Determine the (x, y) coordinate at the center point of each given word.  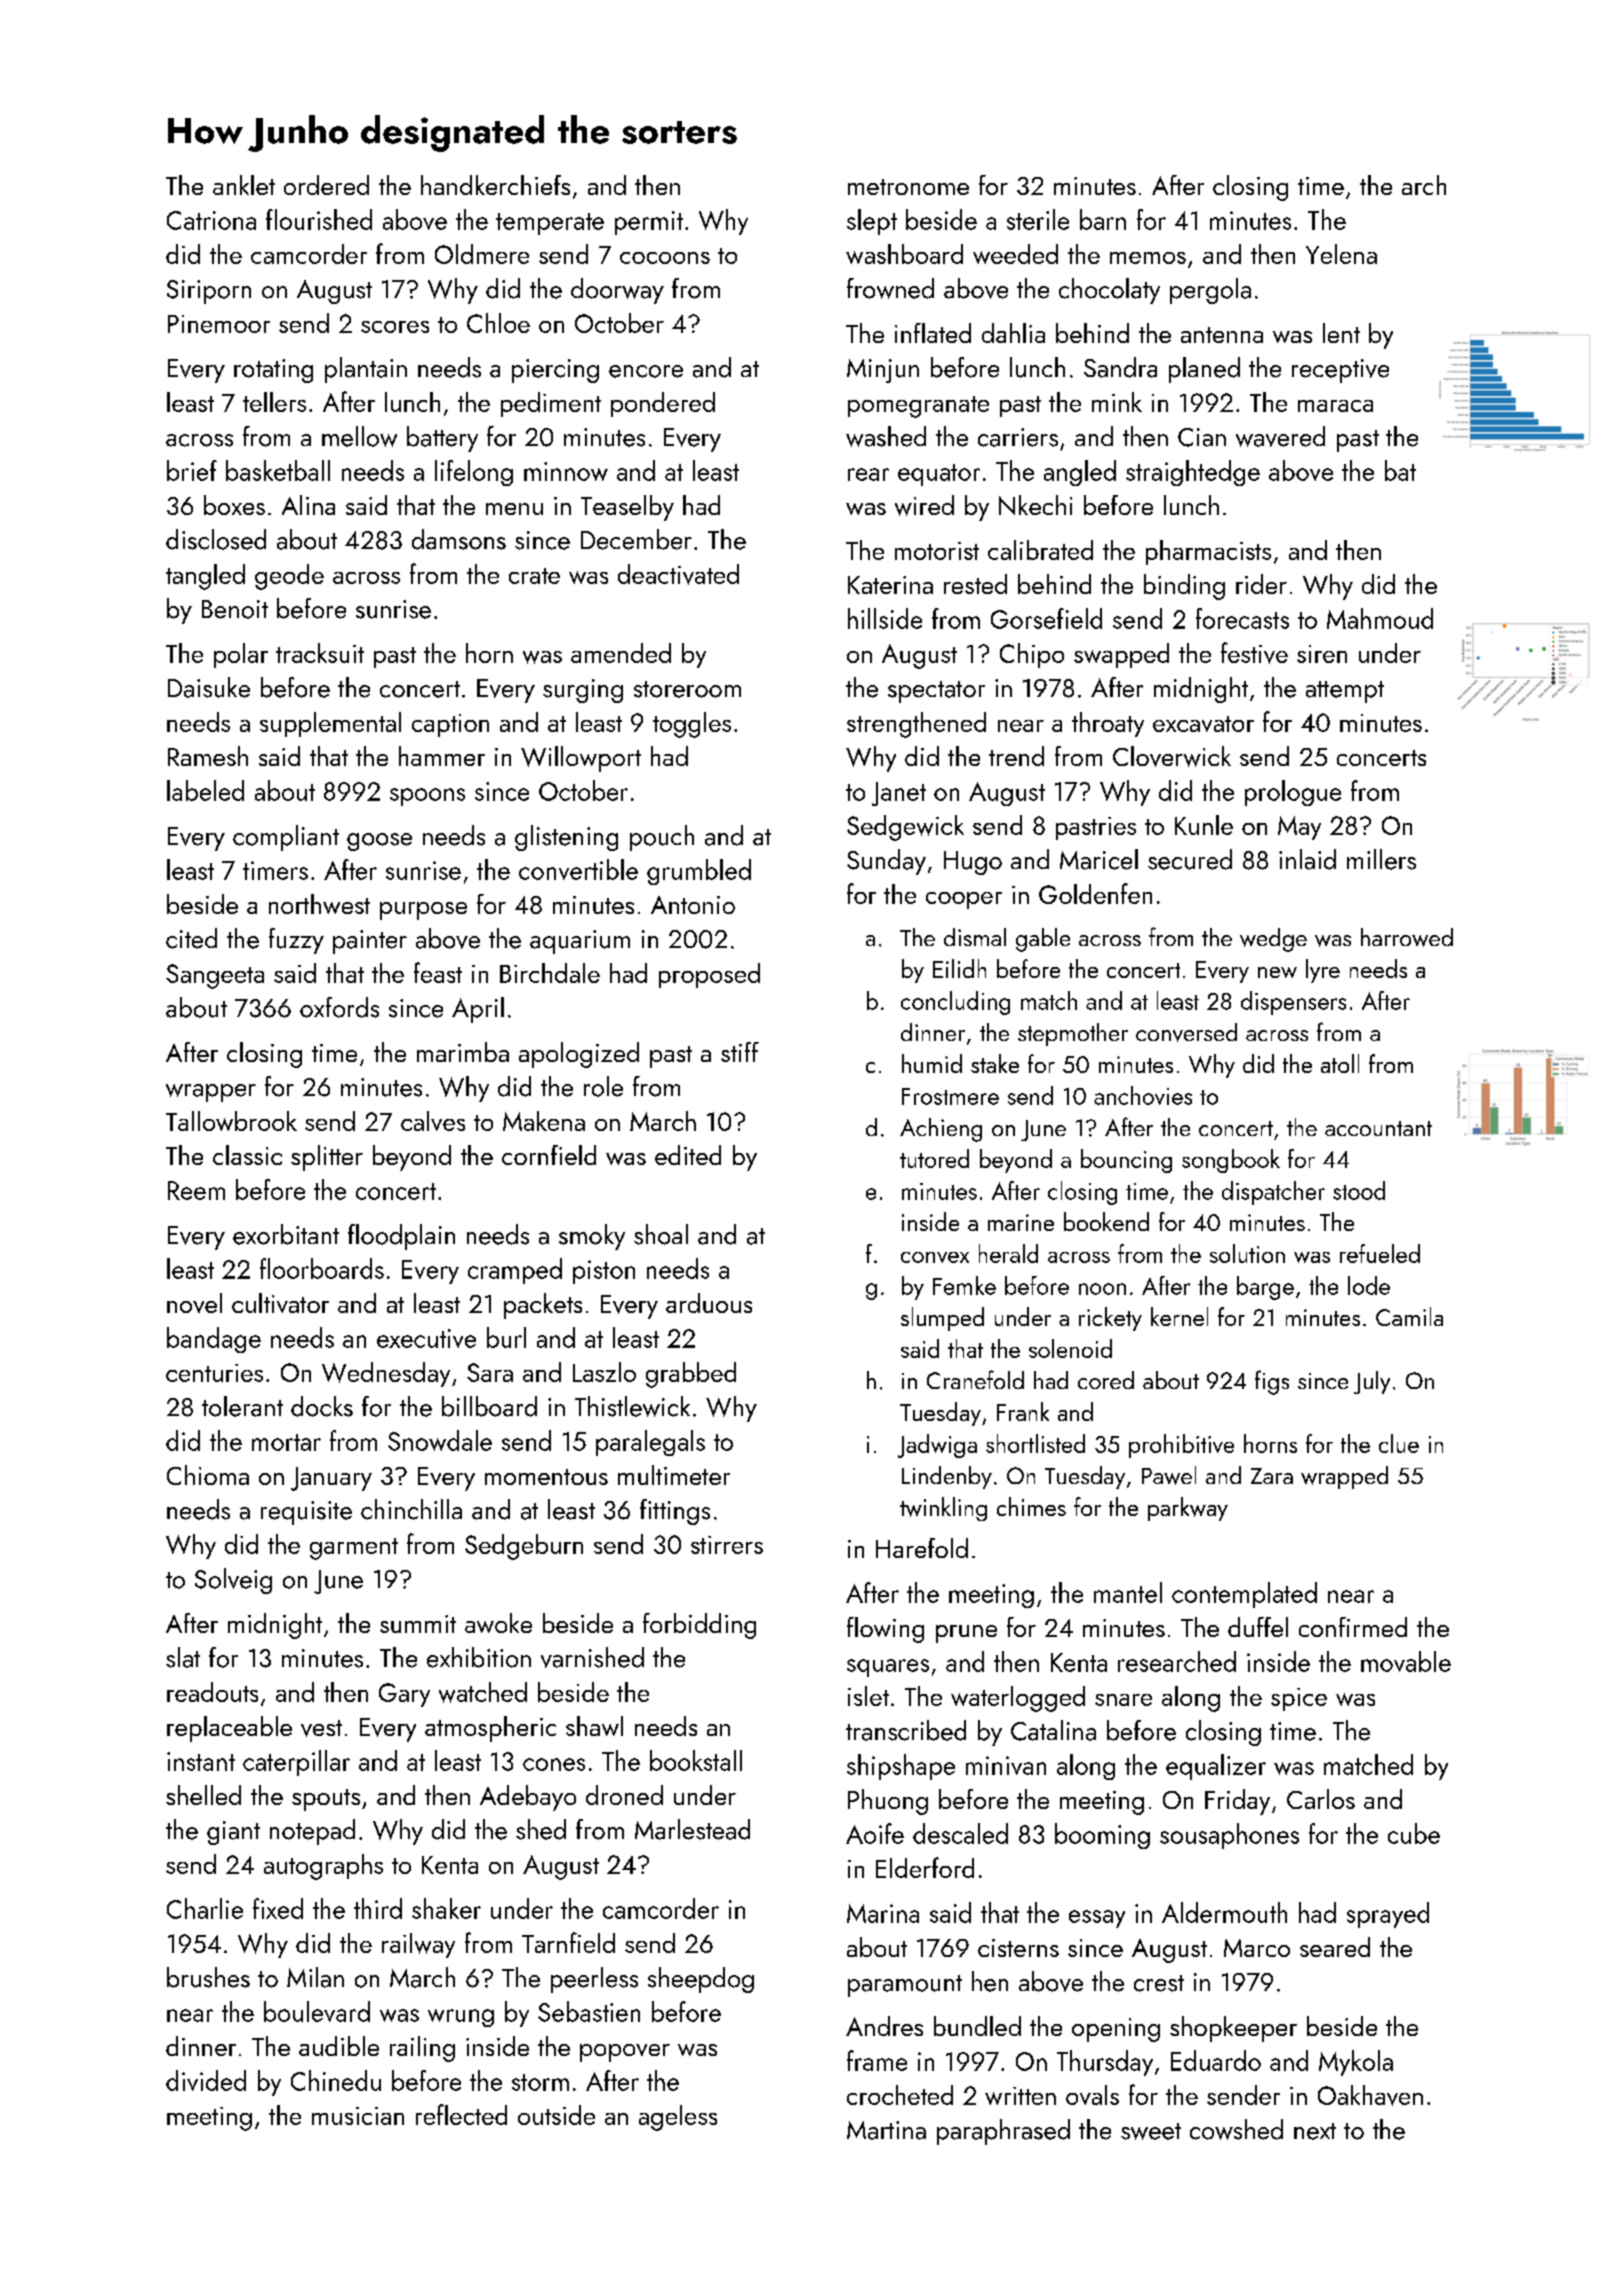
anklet (244, 185)
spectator (936, 692)
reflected (461, 2114)
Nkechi (1035, 505)
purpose (423, 911)
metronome (908, 187)
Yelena (1341, 254)
